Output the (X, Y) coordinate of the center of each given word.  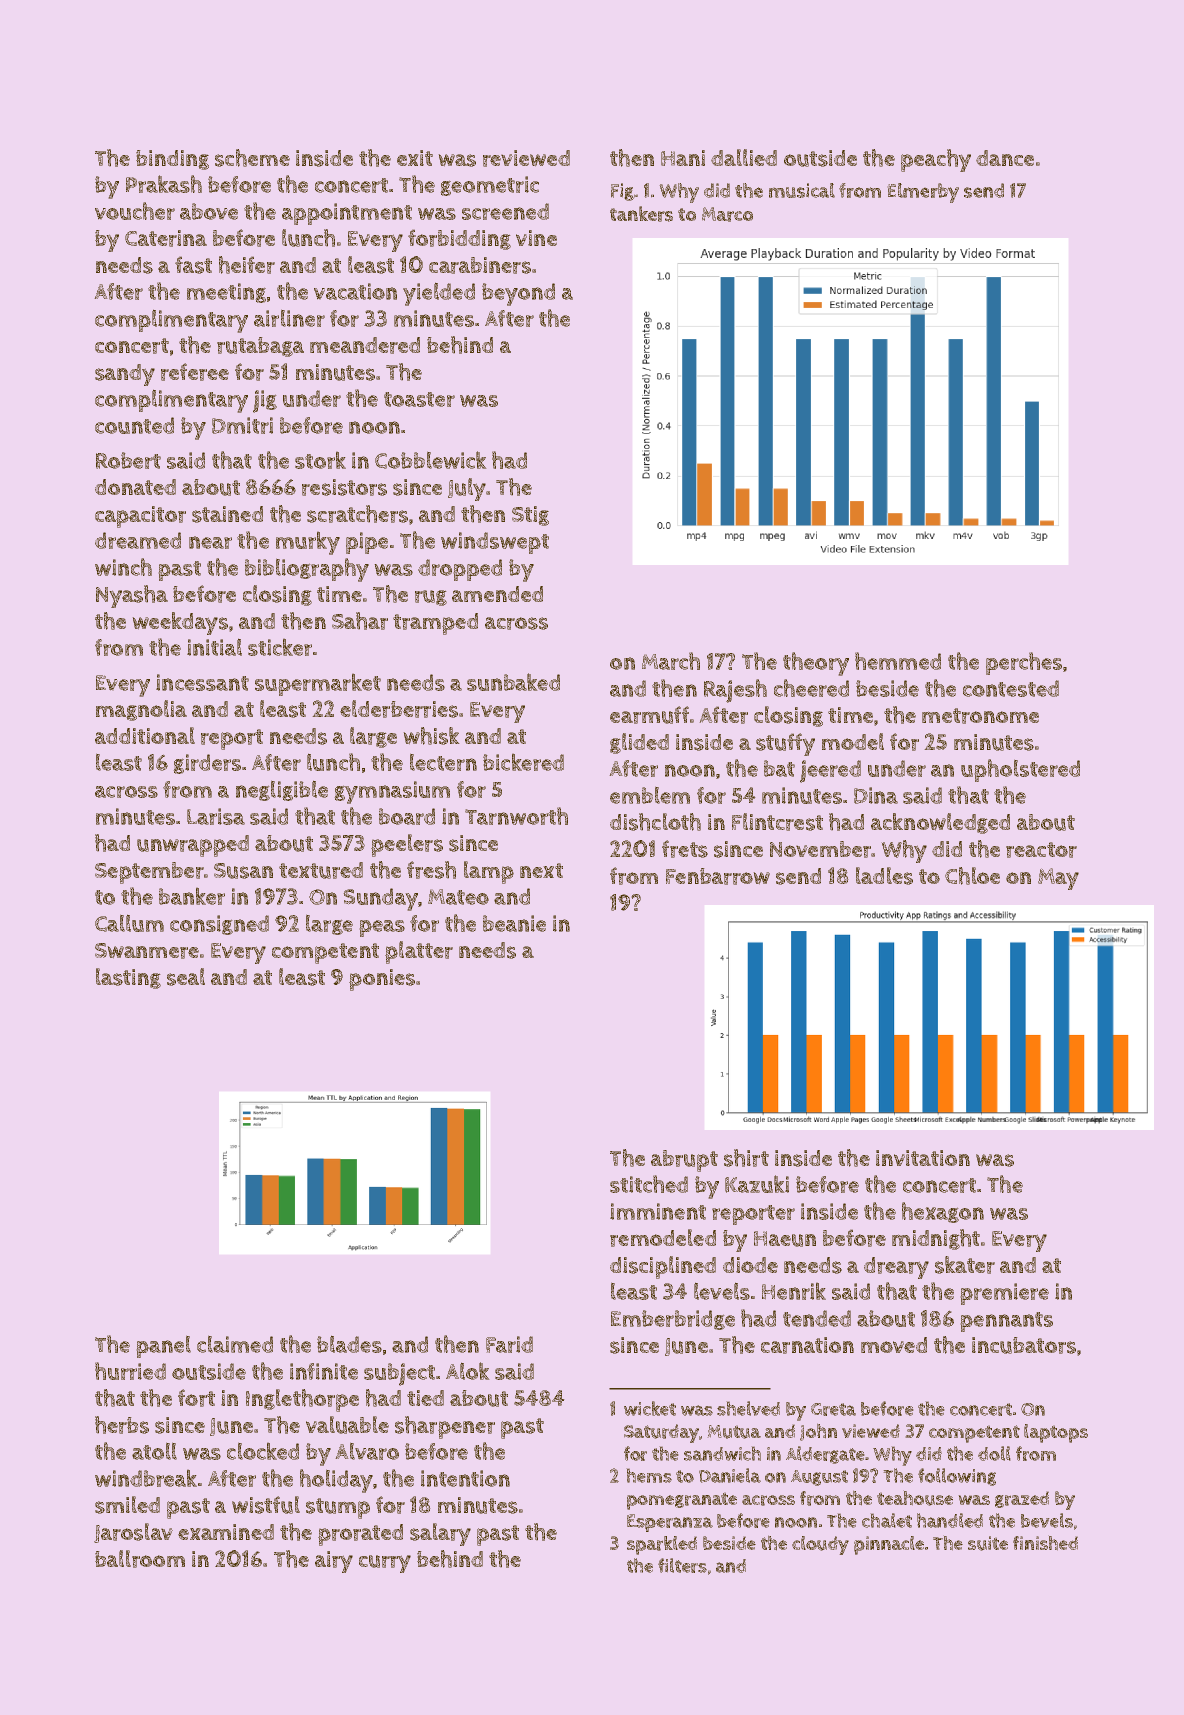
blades (349, 1344)
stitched (649, 1184)
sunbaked (513, 682)
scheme (252, 158)
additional (145, 735)
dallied (744, 157)
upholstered (1020, 770)
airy (334, 1562)
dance (1005, 158)
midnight (936, 1239)
